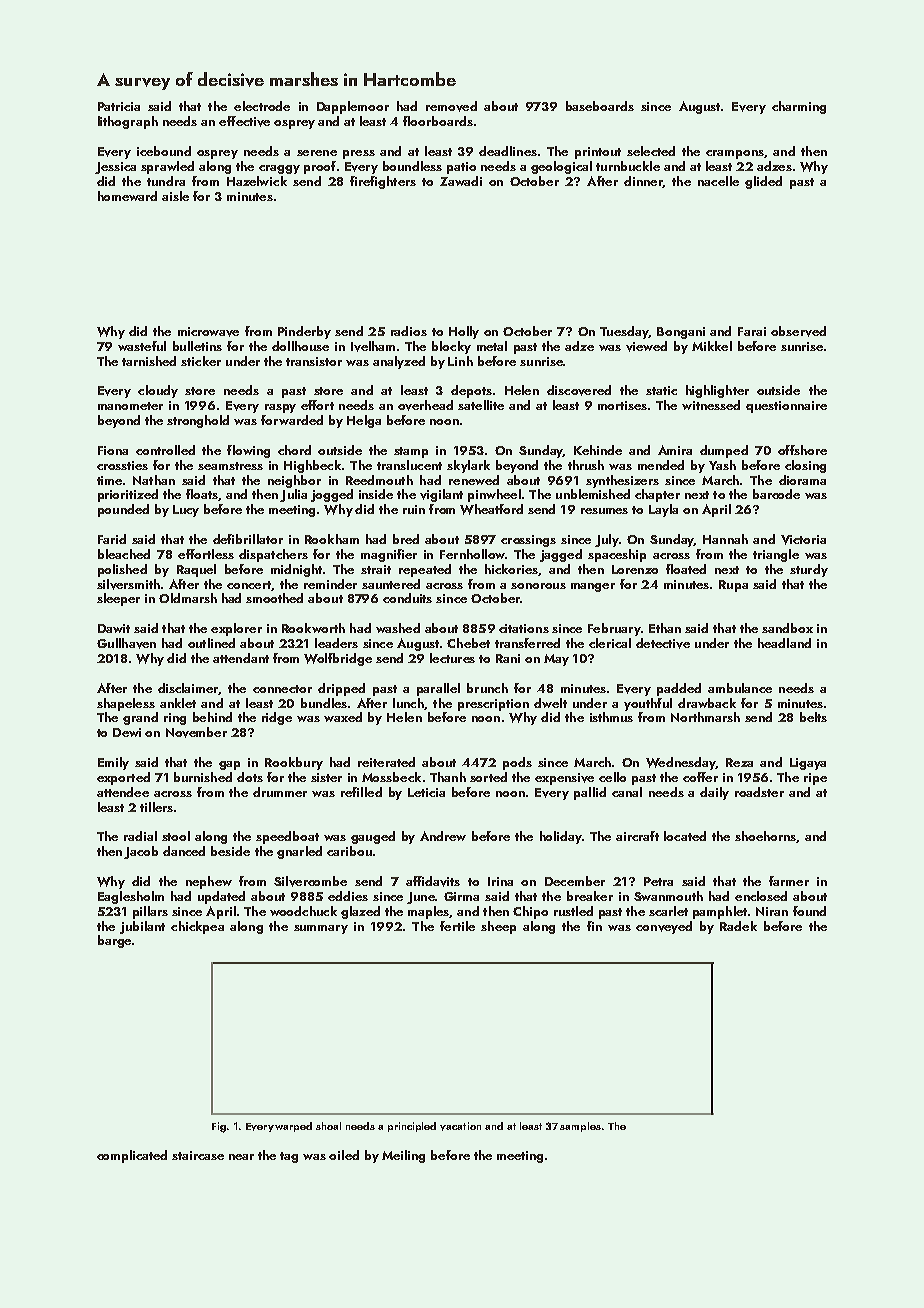 The width and height of the screenshot is (924, 1308). Describe the element at coordinates (241, 1157) in the screenshot. I see `near` at that location.
